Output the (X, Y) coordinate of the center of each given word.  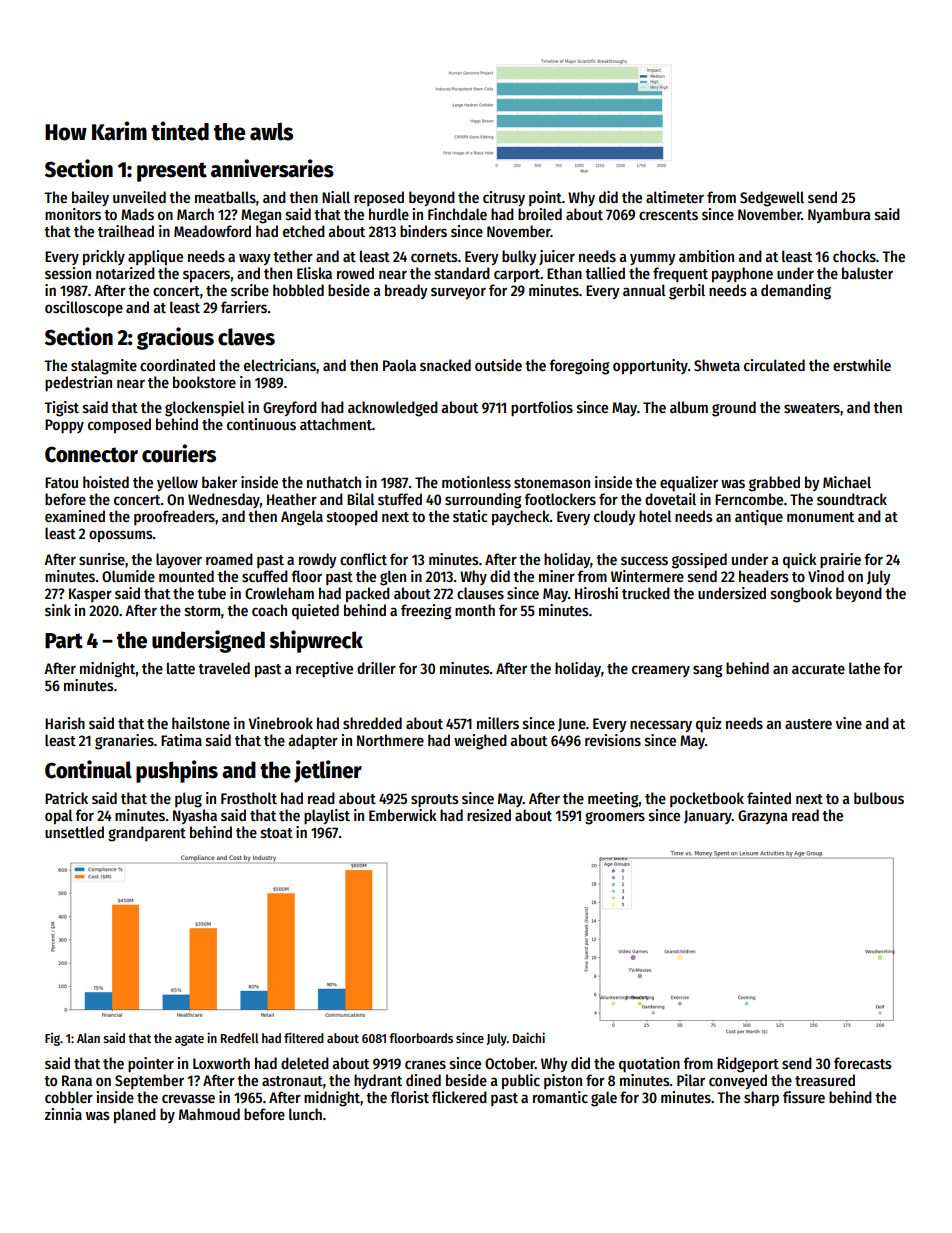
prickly (104, 258)
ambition (706, 256)
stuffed (400, 499)
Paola (399, 365)
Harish (65, 723)
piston (563, 1081)
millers (498, 723)
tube (211, 593)
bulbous (879, 798)
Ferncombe (749, 499)
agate (189, 1040)
